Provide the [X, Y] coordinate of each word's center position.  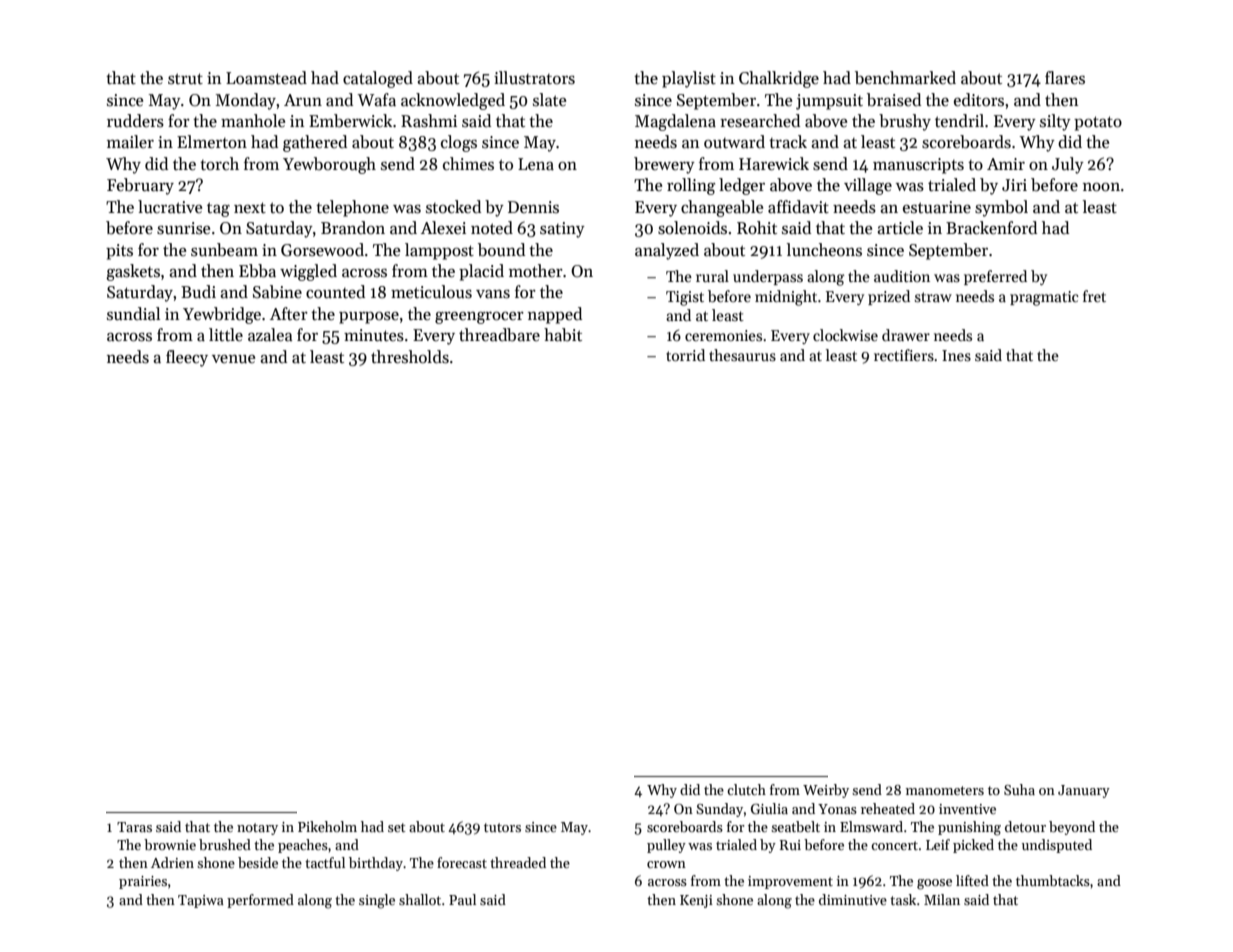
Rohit [757, 228]
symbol [1001, 208]
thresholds [410, 357]
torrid [685, 355]
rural [712, 276]
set [397, 827]
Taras [134, 827]
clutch [746, 789]
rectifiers [904, 355]
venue [233, 359]
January [1084, 791]
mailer [130, 142]
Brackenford [991, 228]
